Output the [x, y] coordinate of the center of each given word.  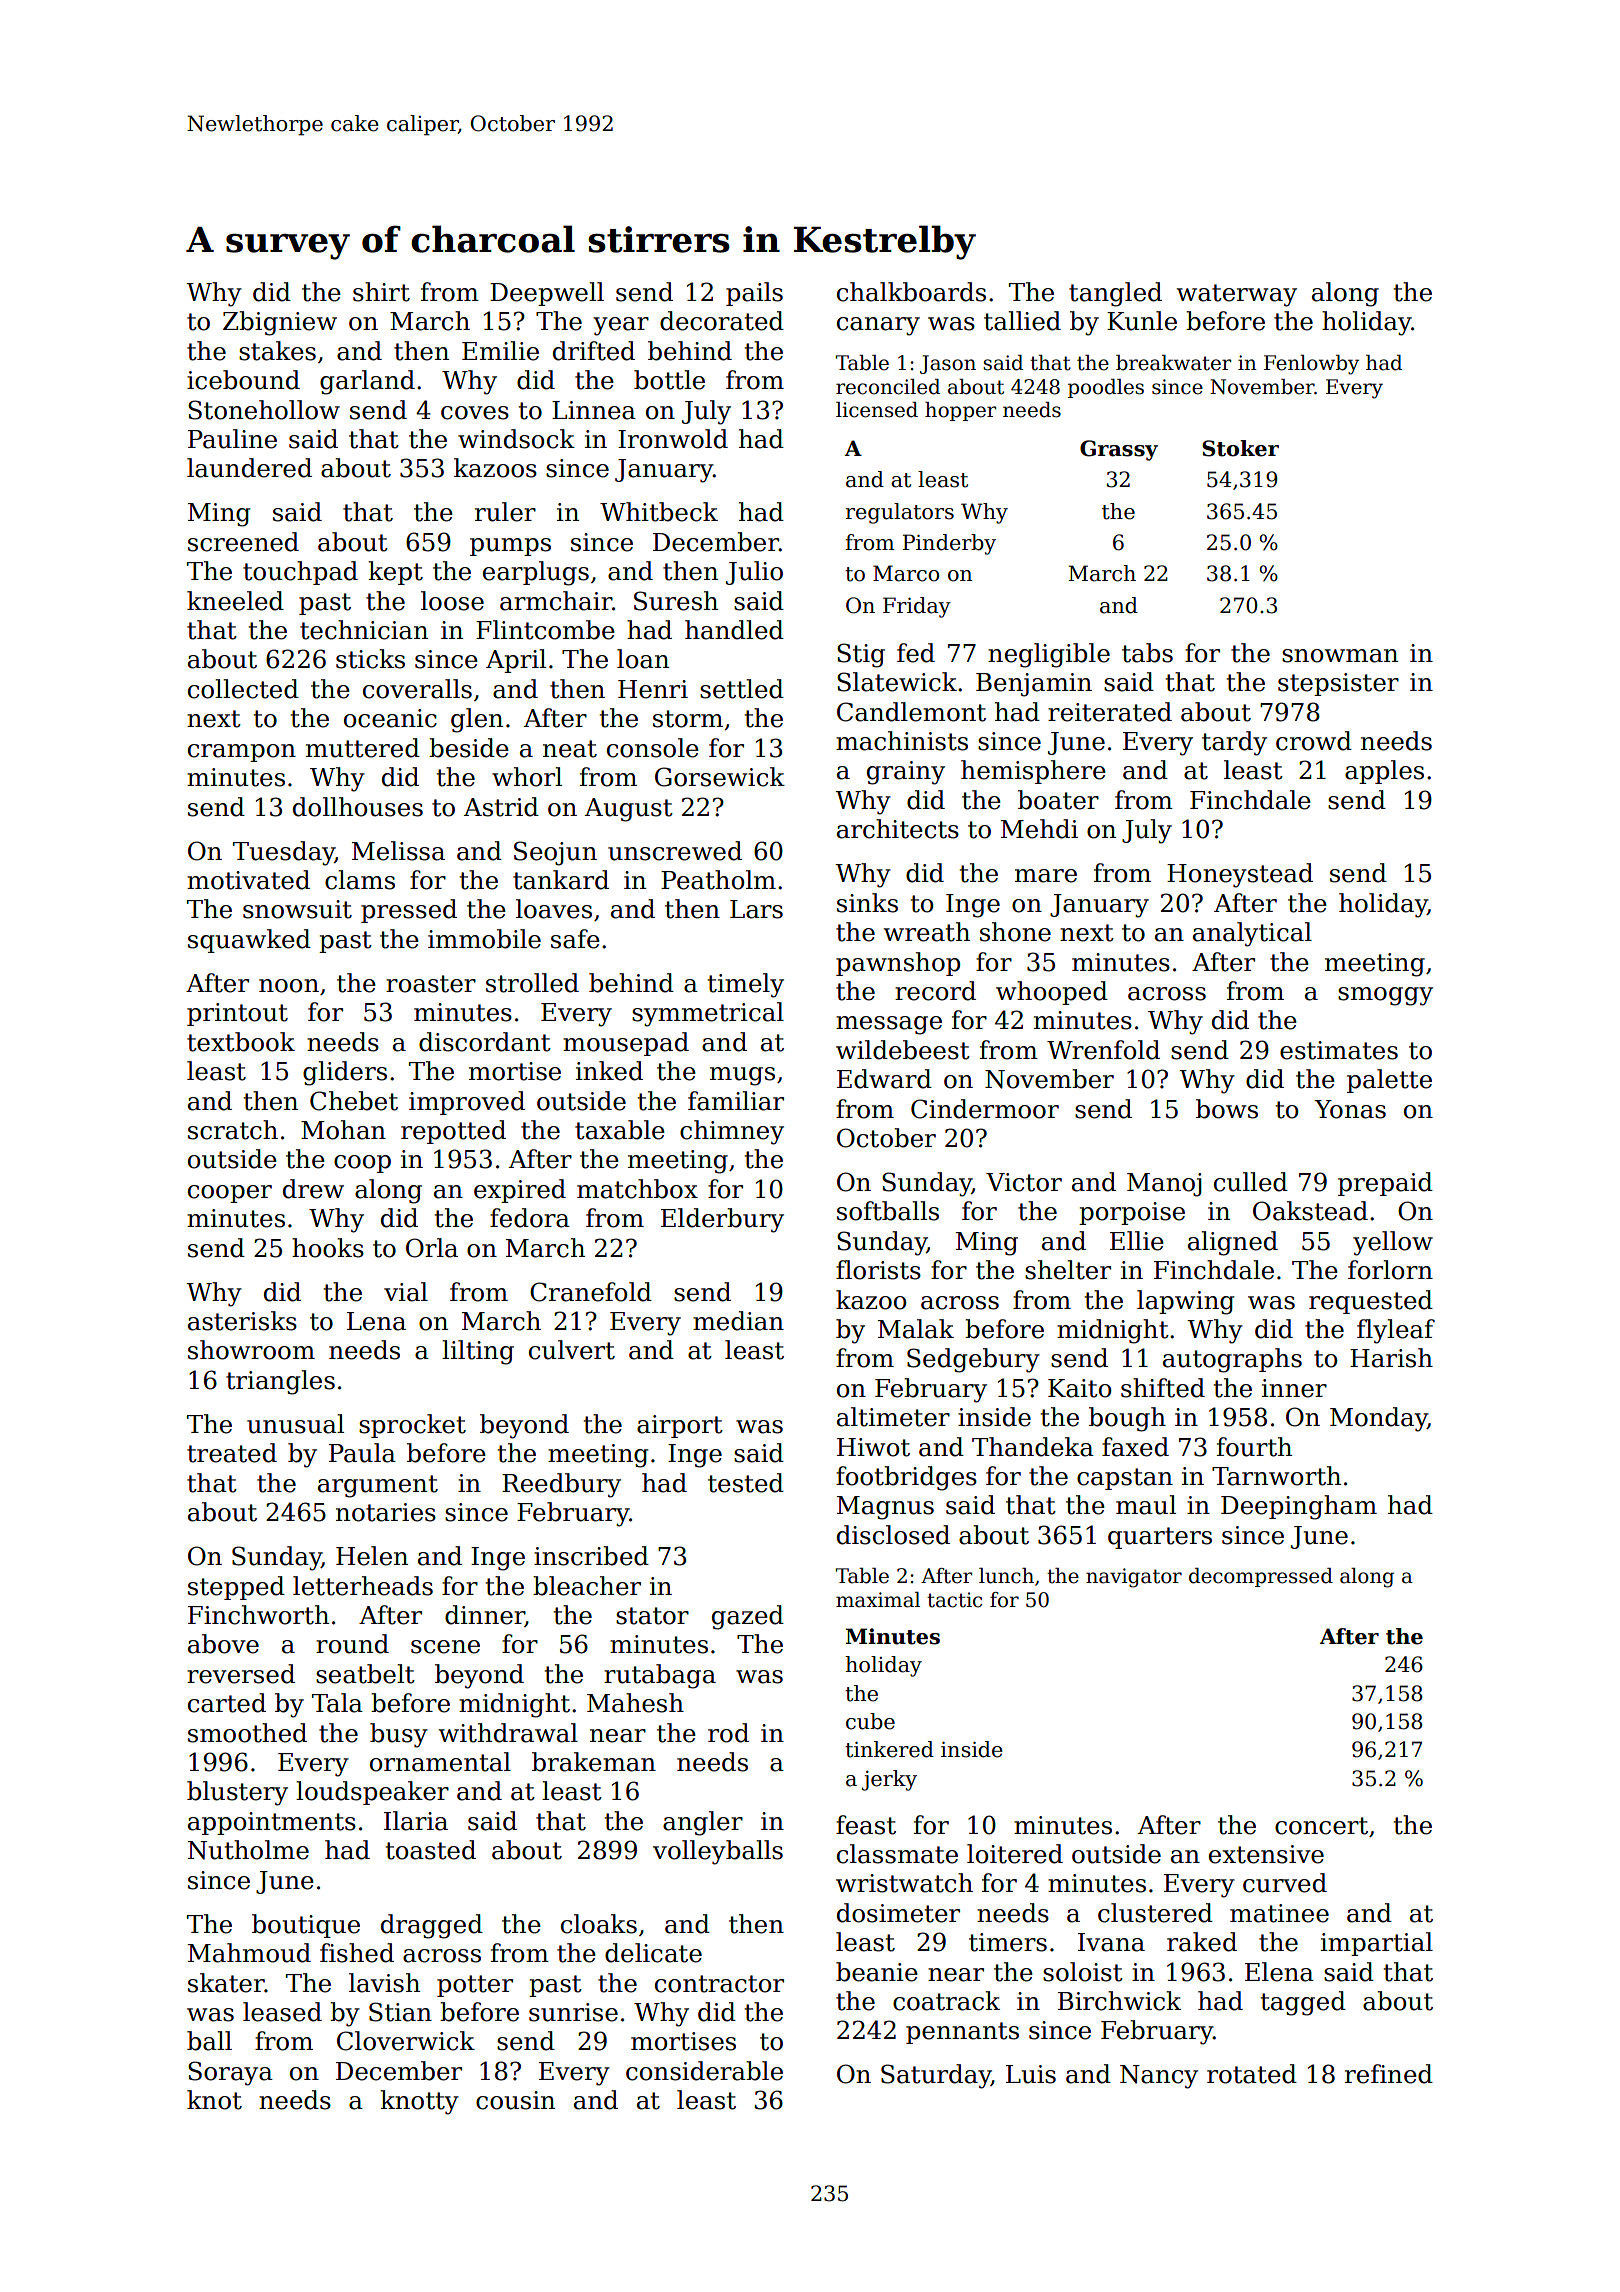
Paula [362, 1453]
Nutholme [248, 1850]
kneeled [235, 601]
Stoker [1240, 448]
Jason [948, 364]
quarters [1160, 1538]
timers [1008, 1942]
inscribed [591, 1556]
